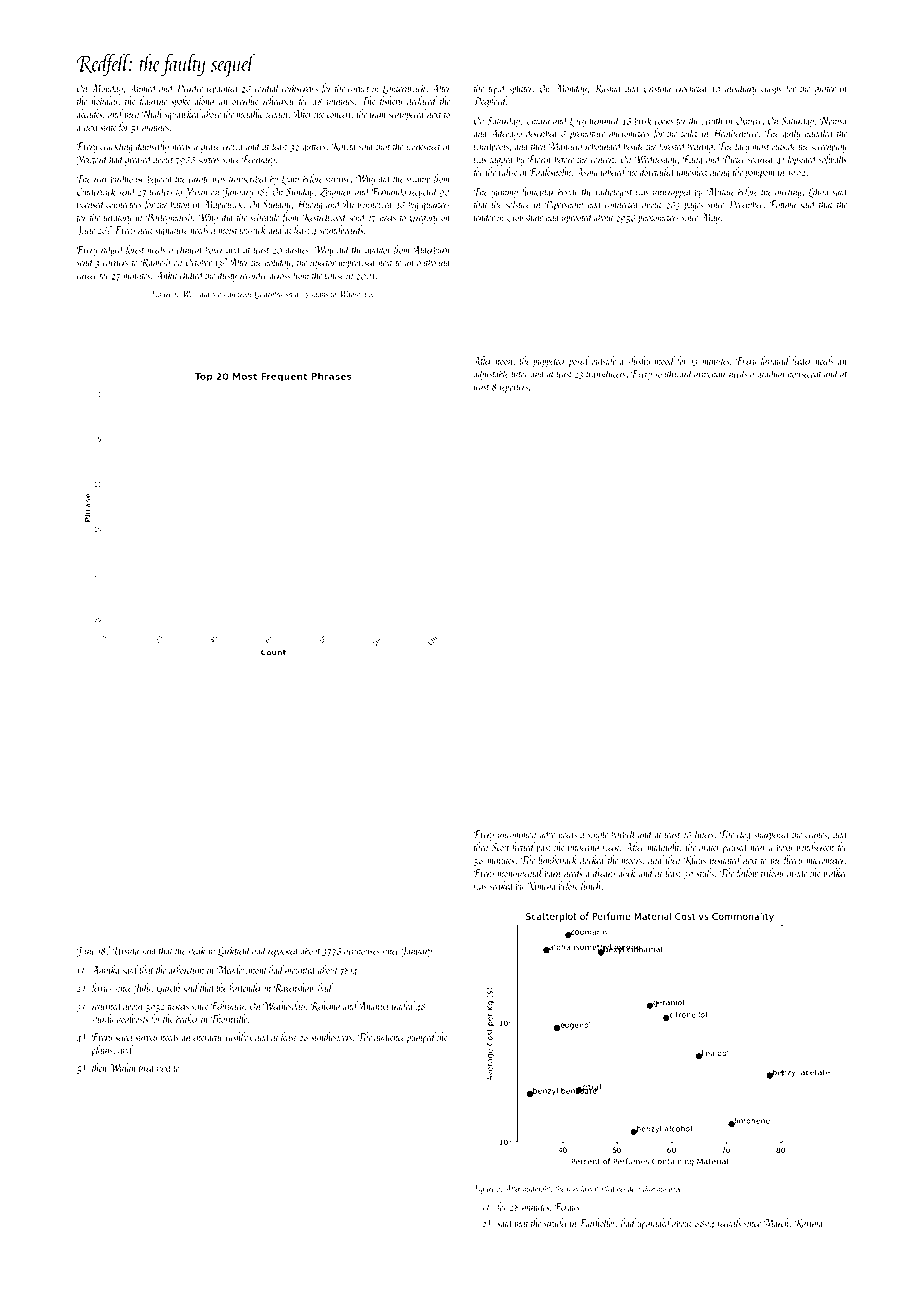 The height and width of the image is (1308, 924). I want to click on survey, so click(146, 1040).
